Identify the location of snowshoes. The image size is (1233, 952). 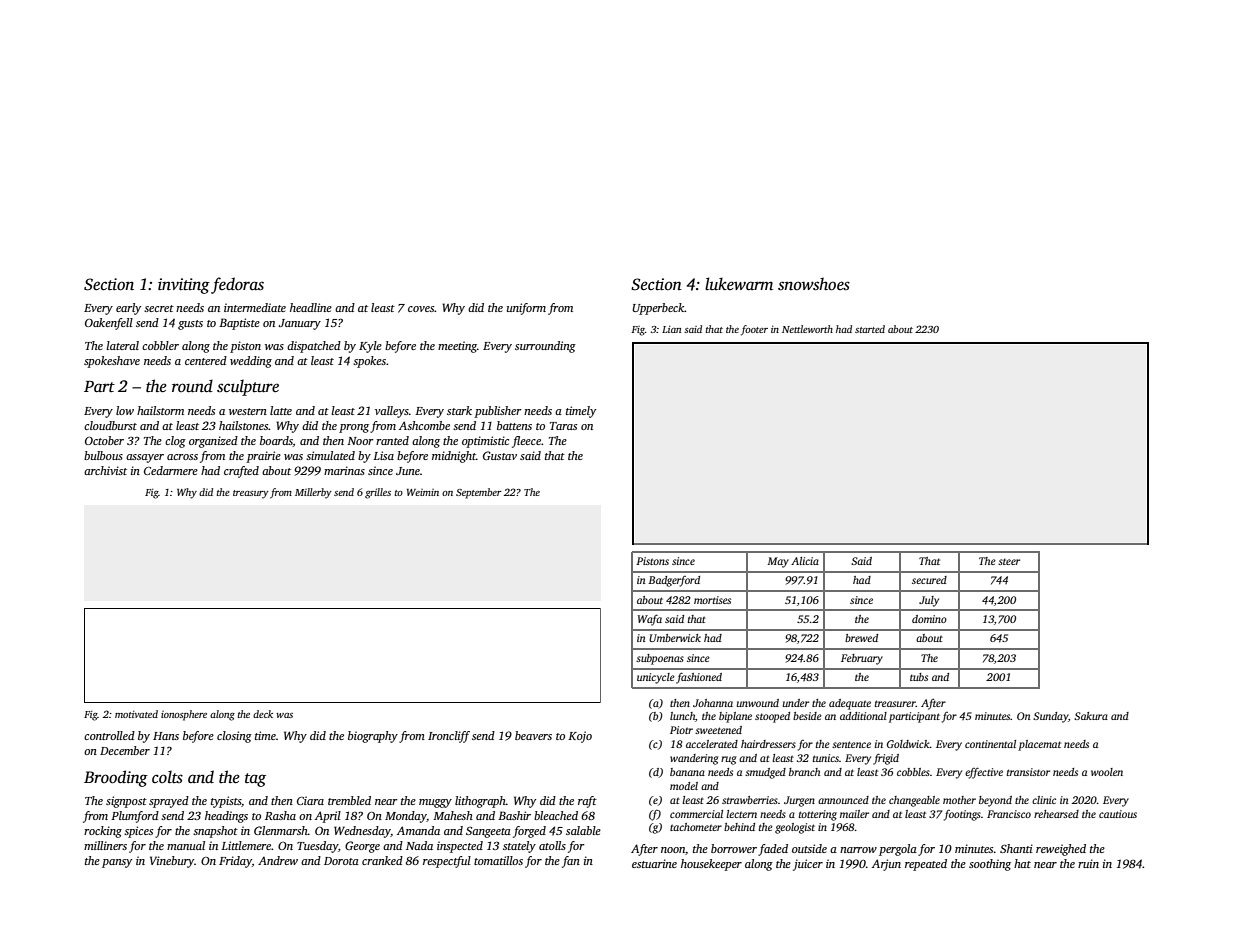
(814, 284).
